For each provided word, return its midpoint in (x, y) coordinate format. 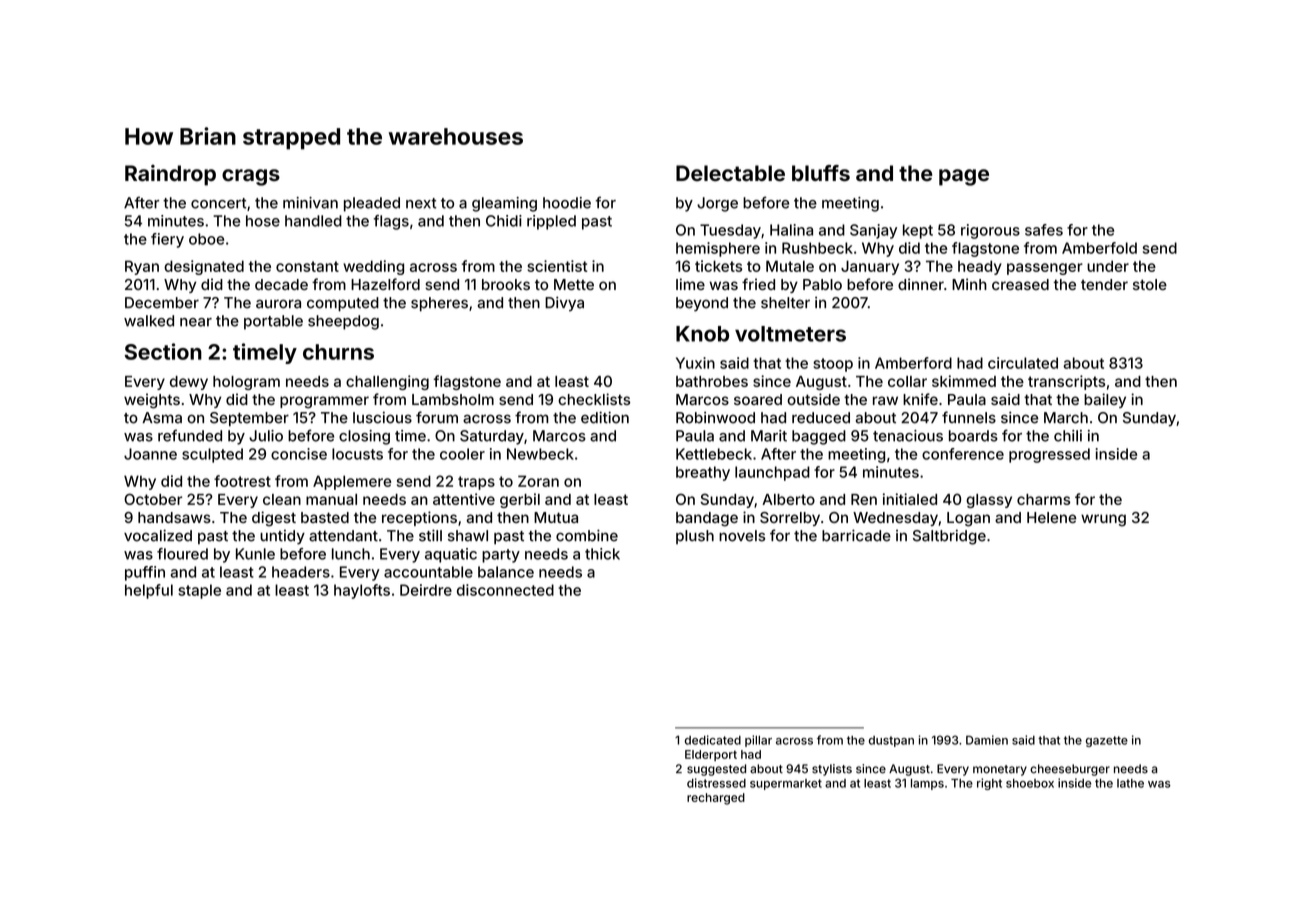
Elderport (711, 755)
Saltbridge (949, 537)
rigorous (990, 231)
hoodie (567, 203)
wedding (373, 267)
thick (602, 554)
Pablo (822, 284)
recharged (716, 799)
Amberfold (1099, 248)
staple (199, 591)
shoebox (1030, 783)
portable (273, 322)
